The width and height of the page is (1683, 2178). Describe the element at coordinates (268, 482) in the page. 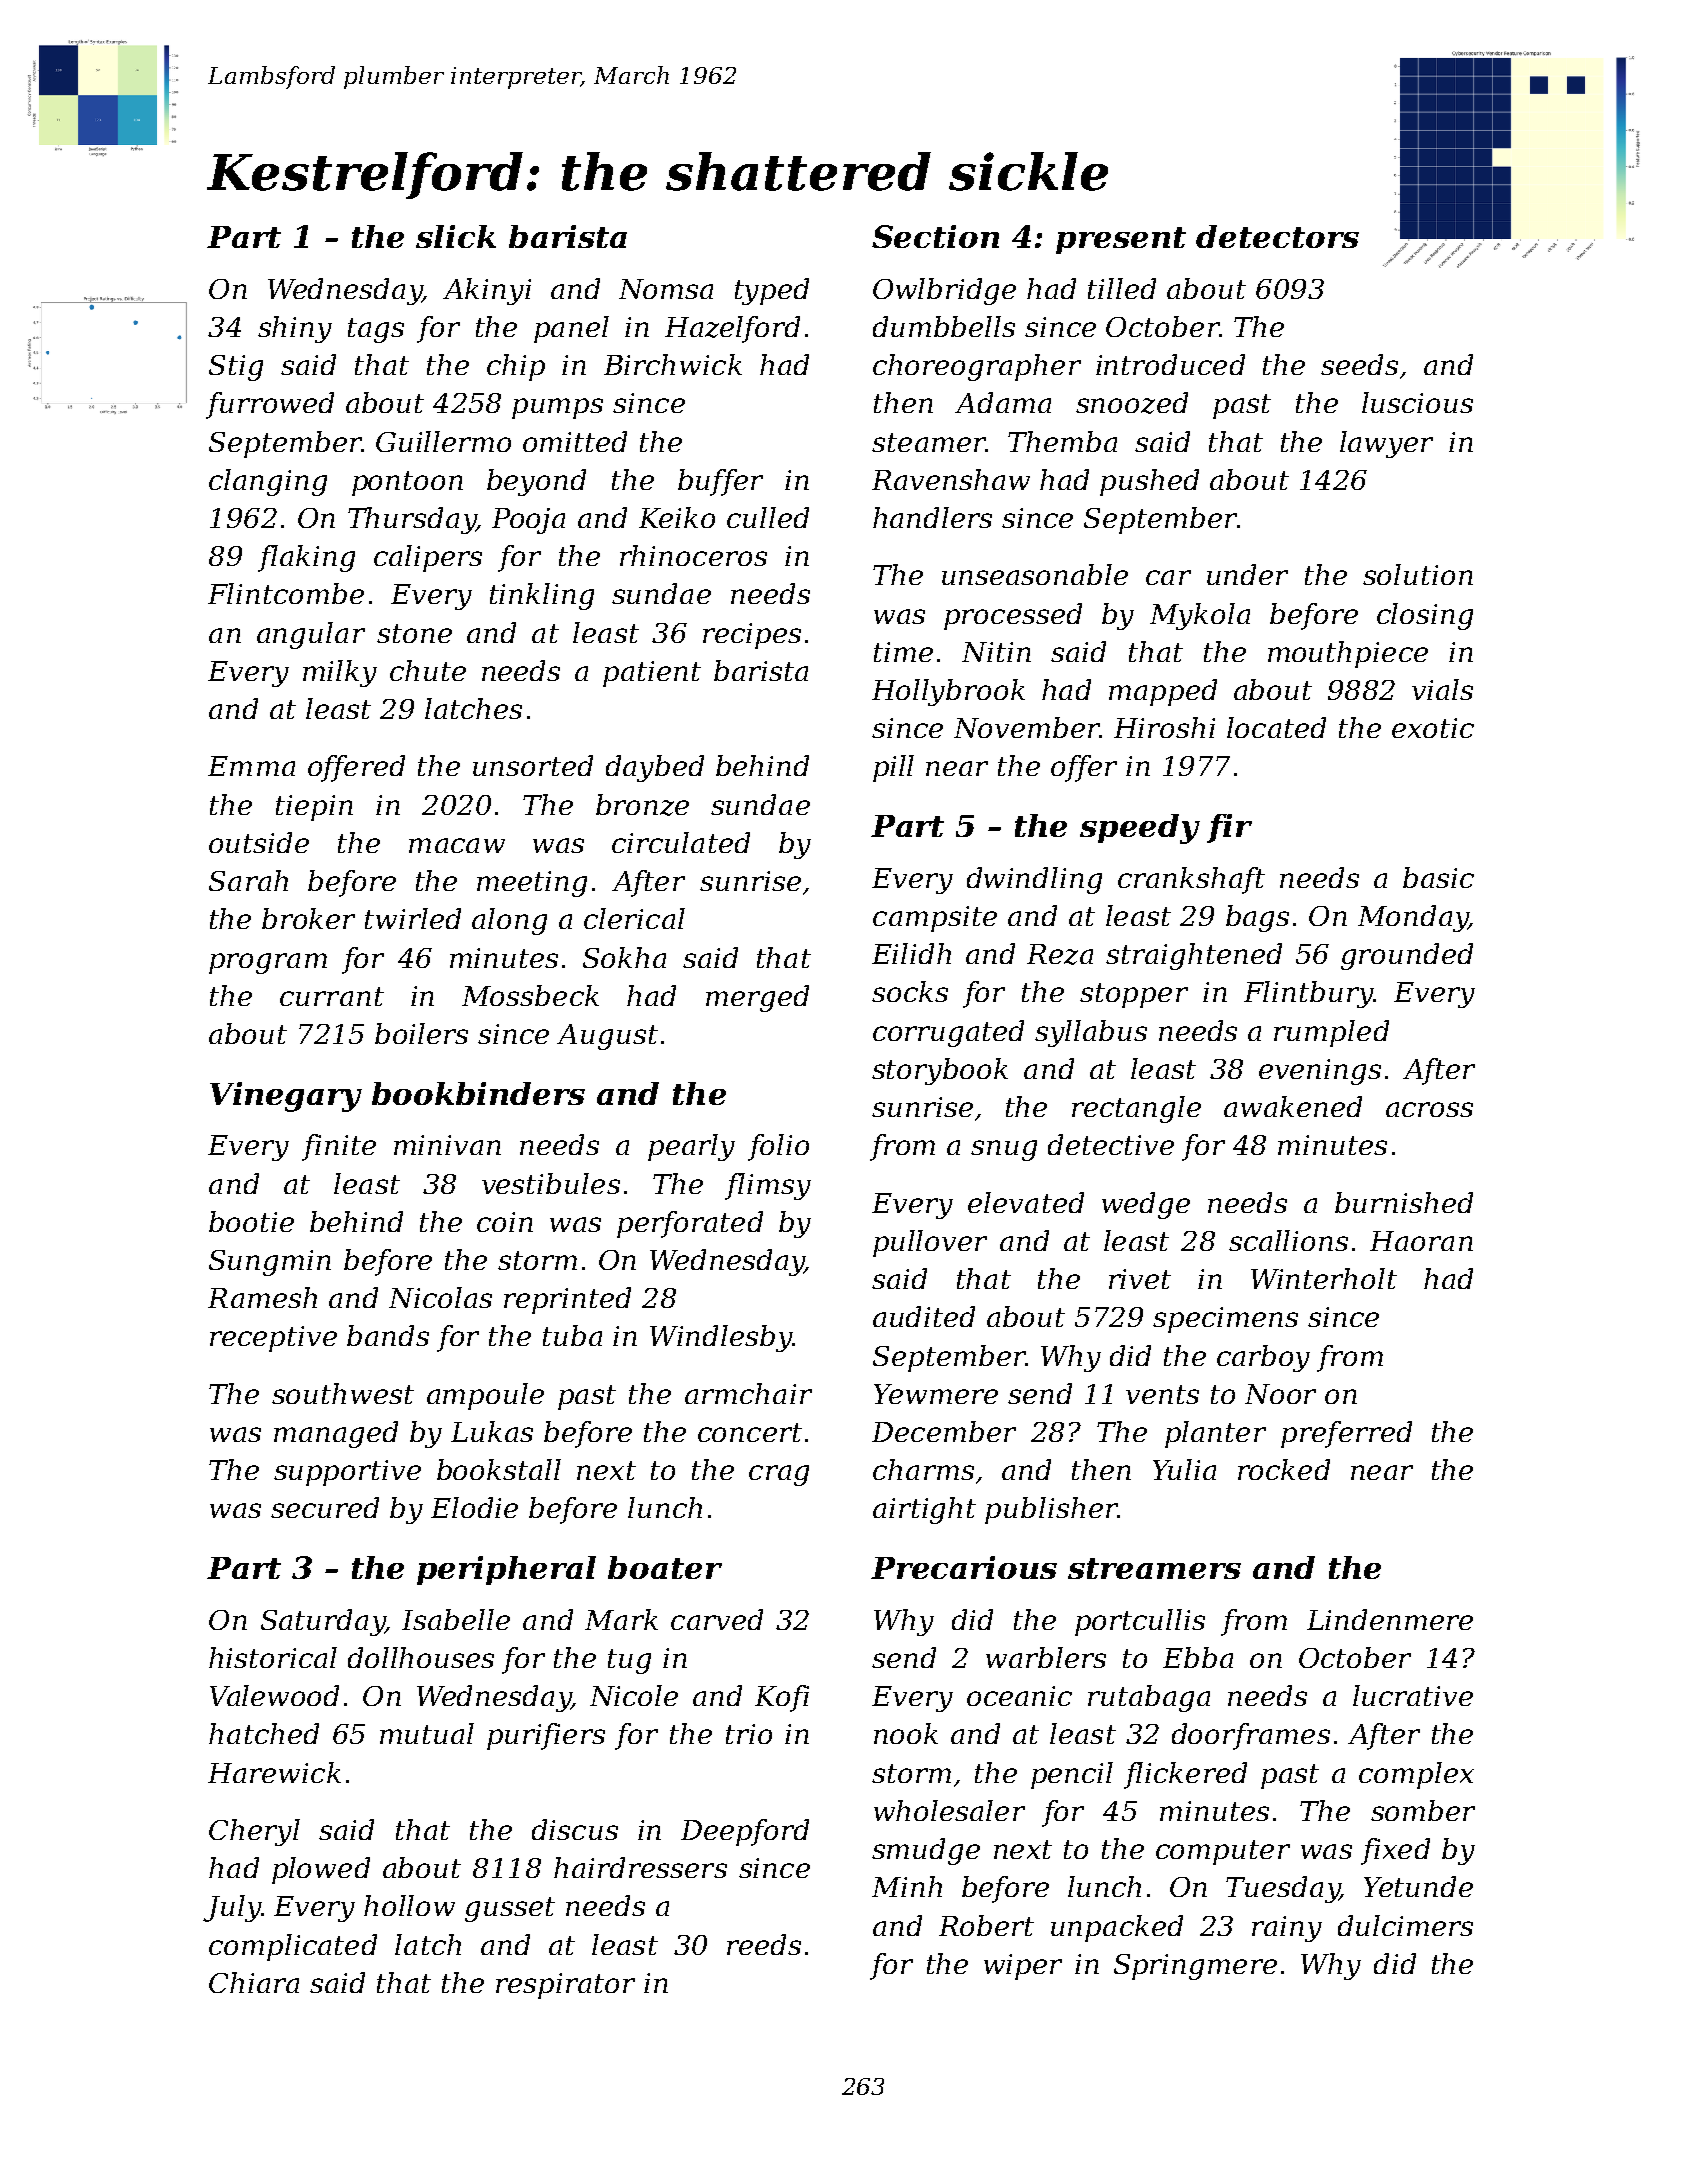

I see `clanging` at that location.
